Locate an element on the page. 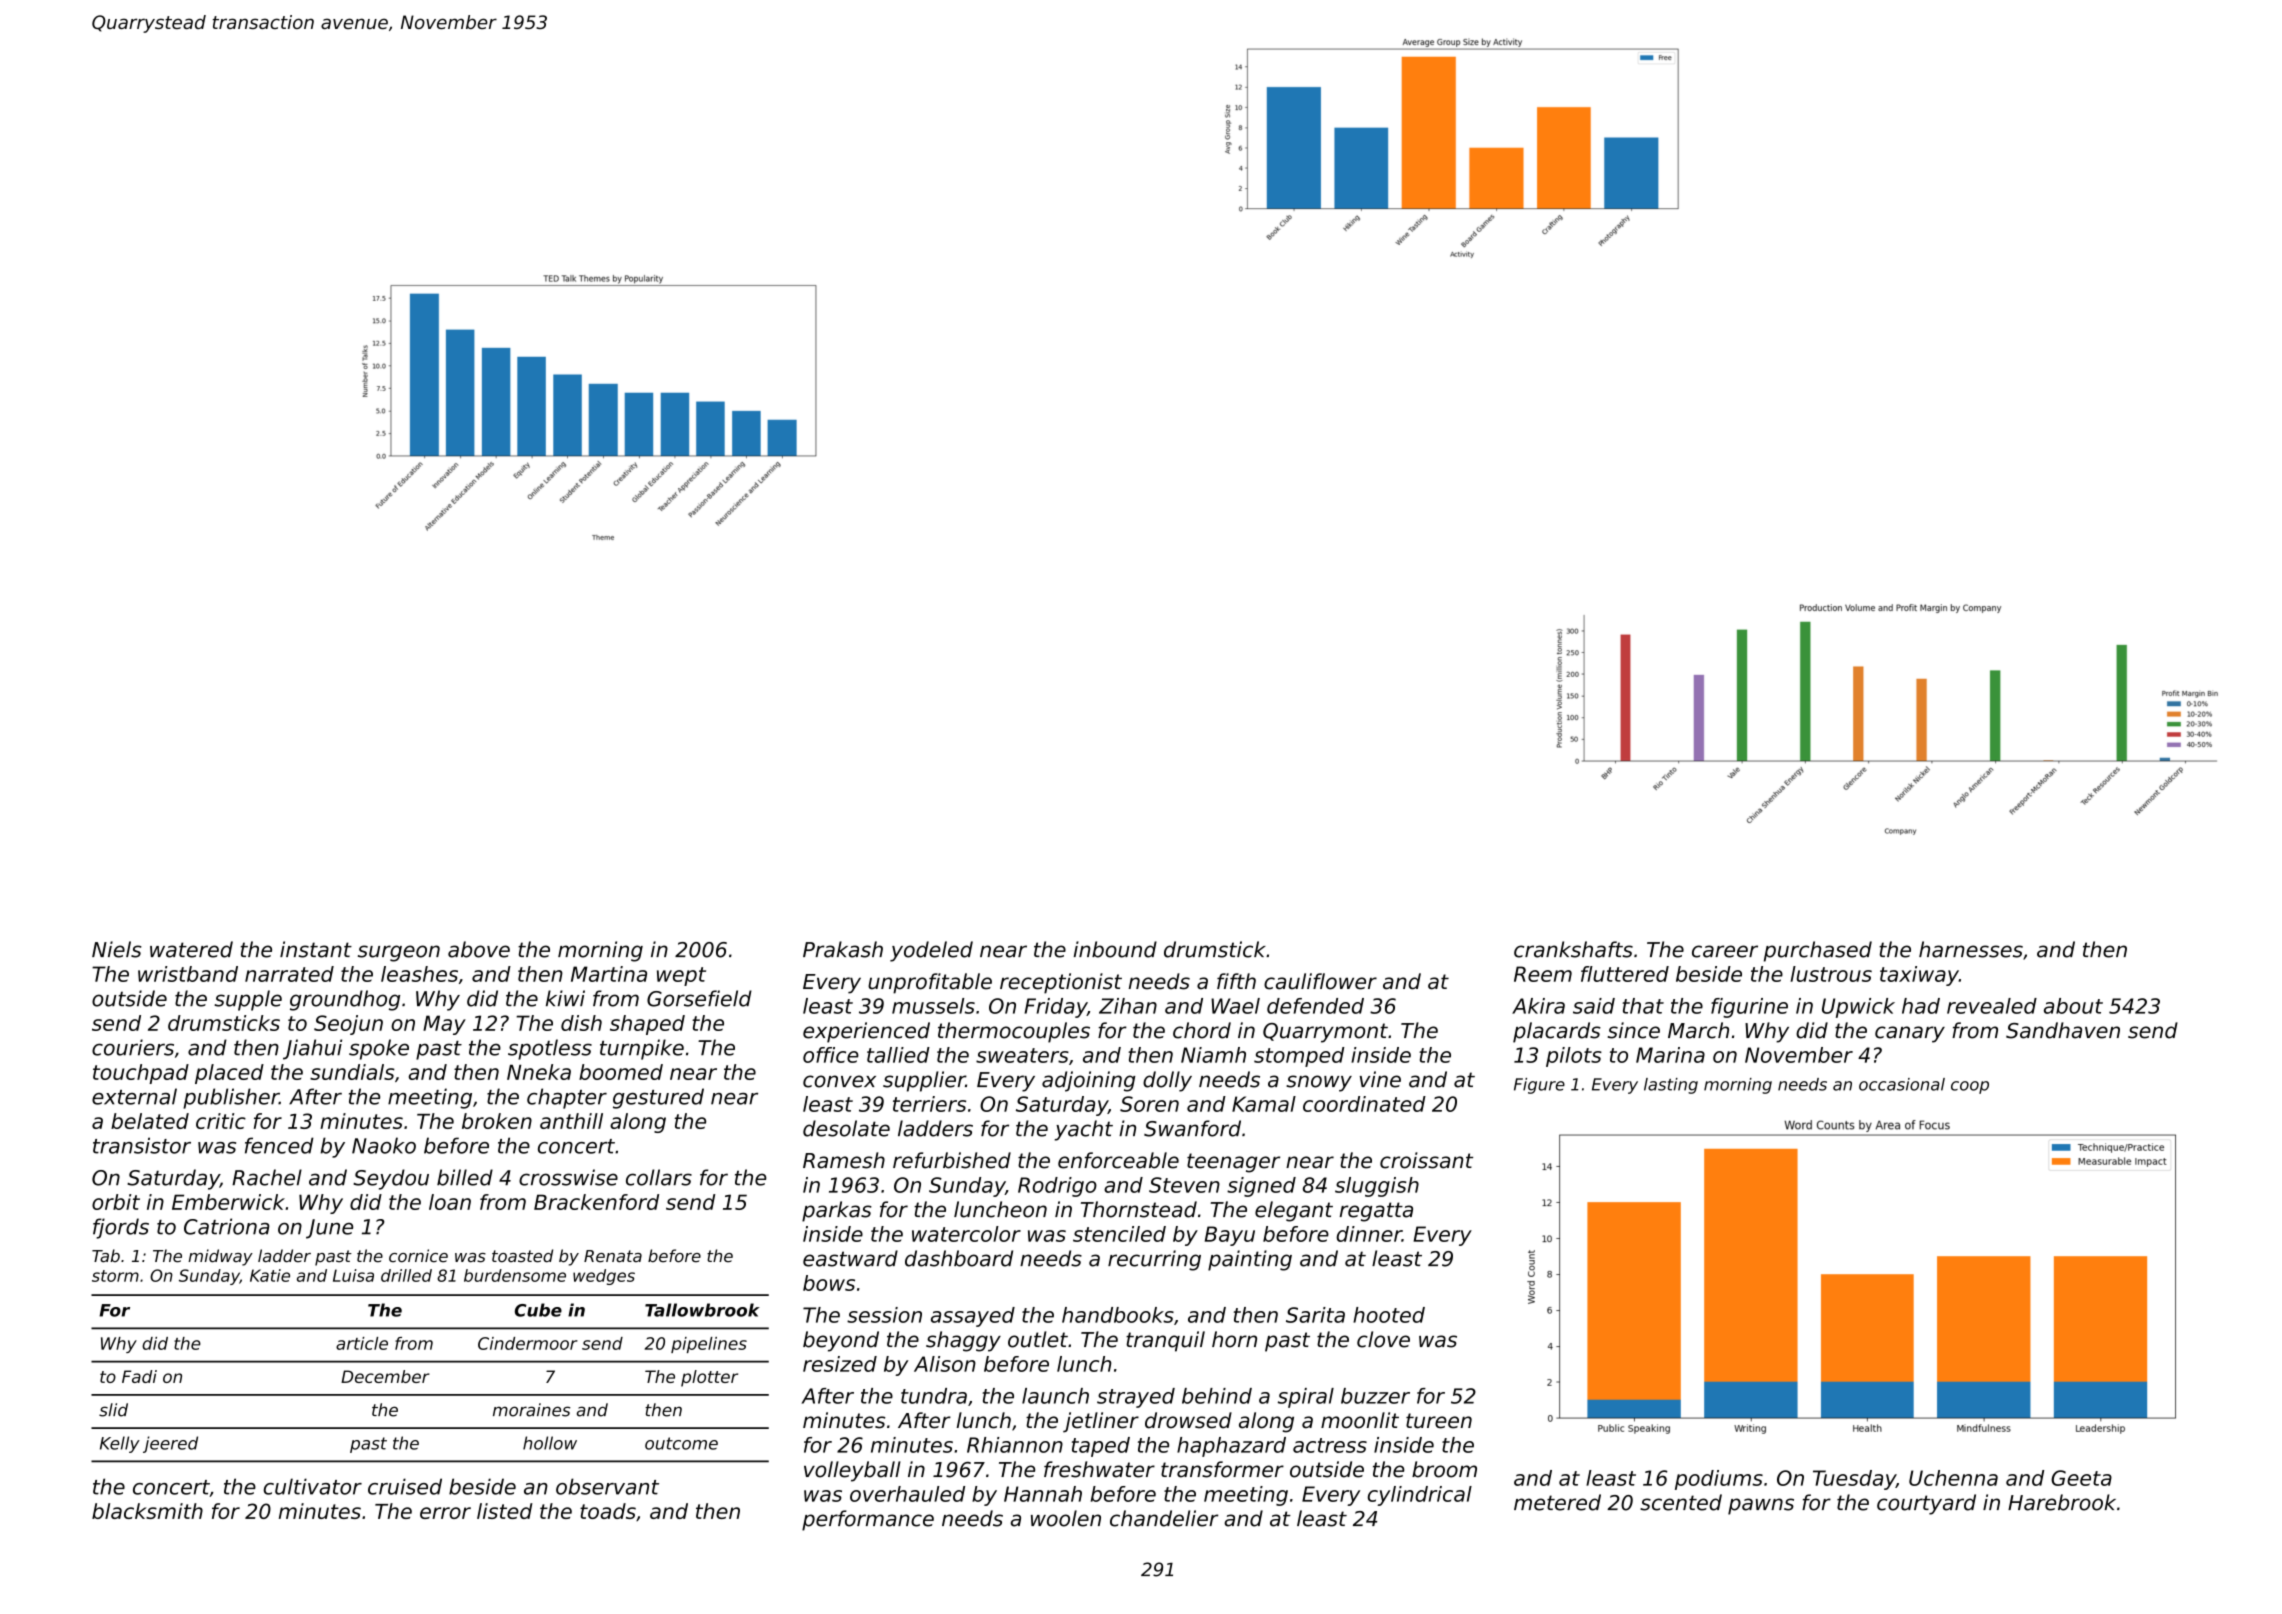 Image resolution: width=2282 pixels, height=1614 pixels. error is located at coordinates (445, 1513).
